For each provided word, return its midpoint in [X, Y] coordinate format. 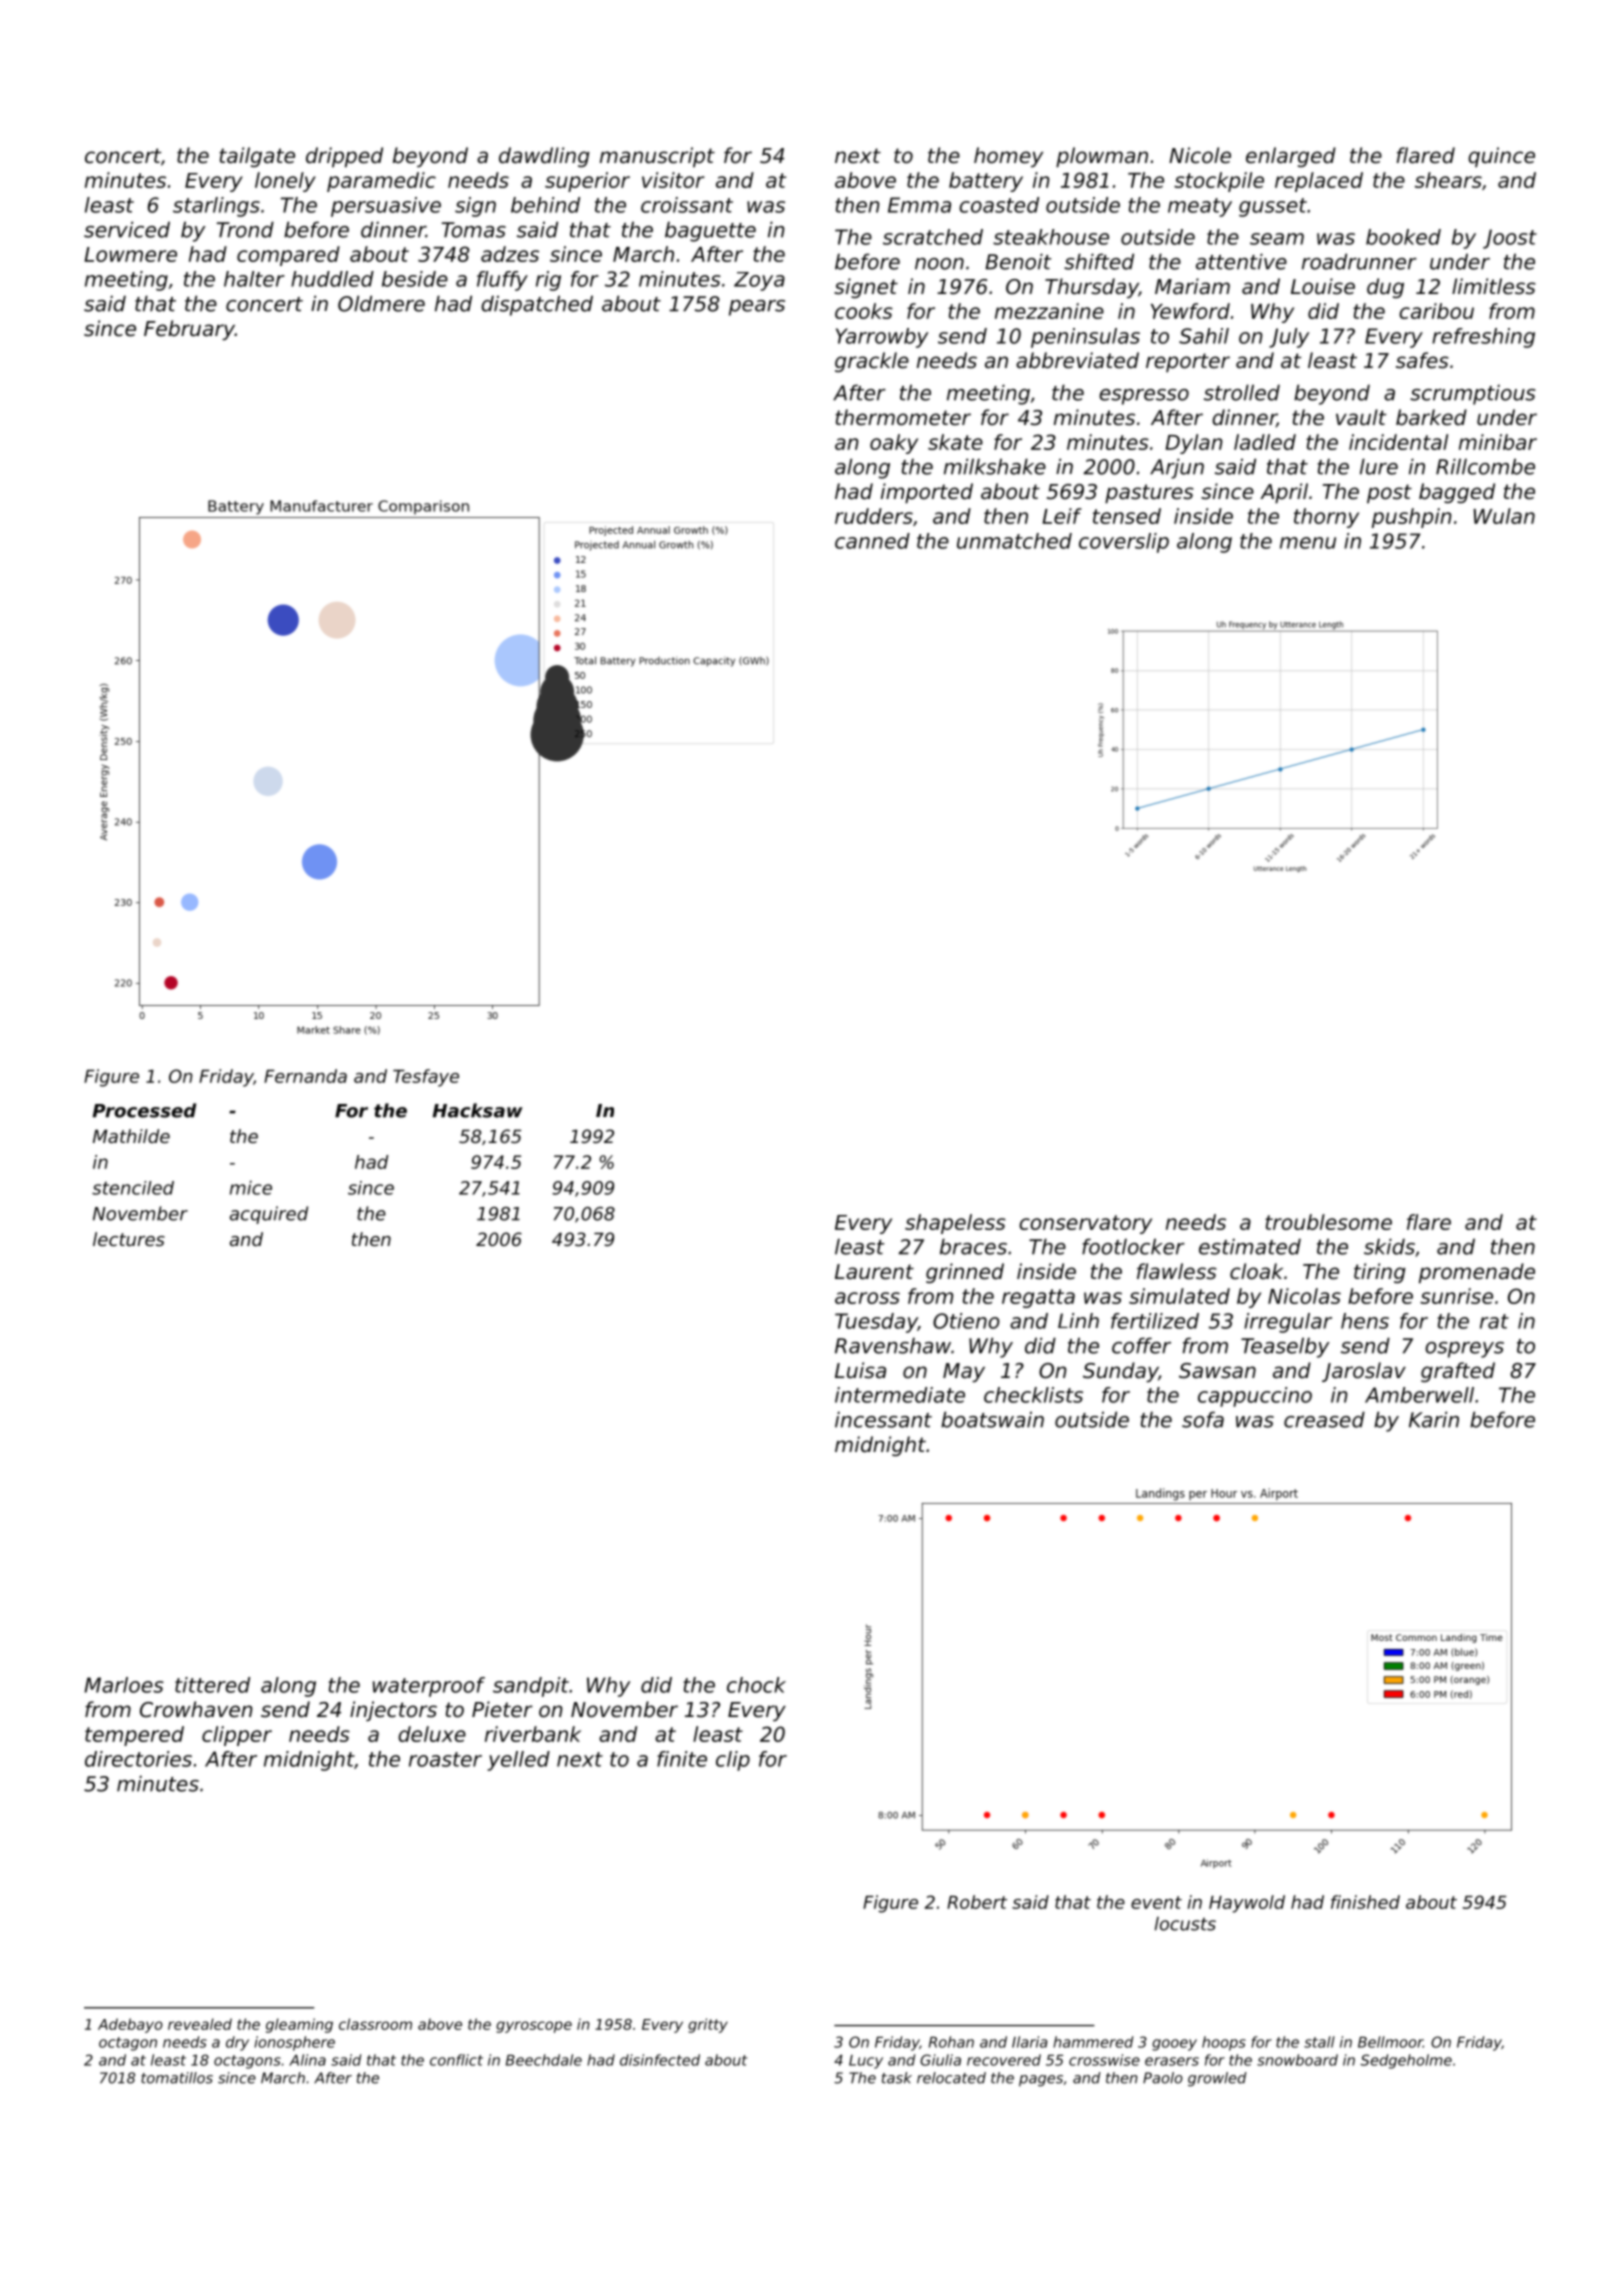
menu [1308, 543]
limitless [1494, 286]
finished [1365, 1902]
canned [872, 541]
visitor [673, 180]
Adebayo [130, 2025]
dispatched [537, 305]
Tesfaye [426, 1078]
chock [756, 1685]
